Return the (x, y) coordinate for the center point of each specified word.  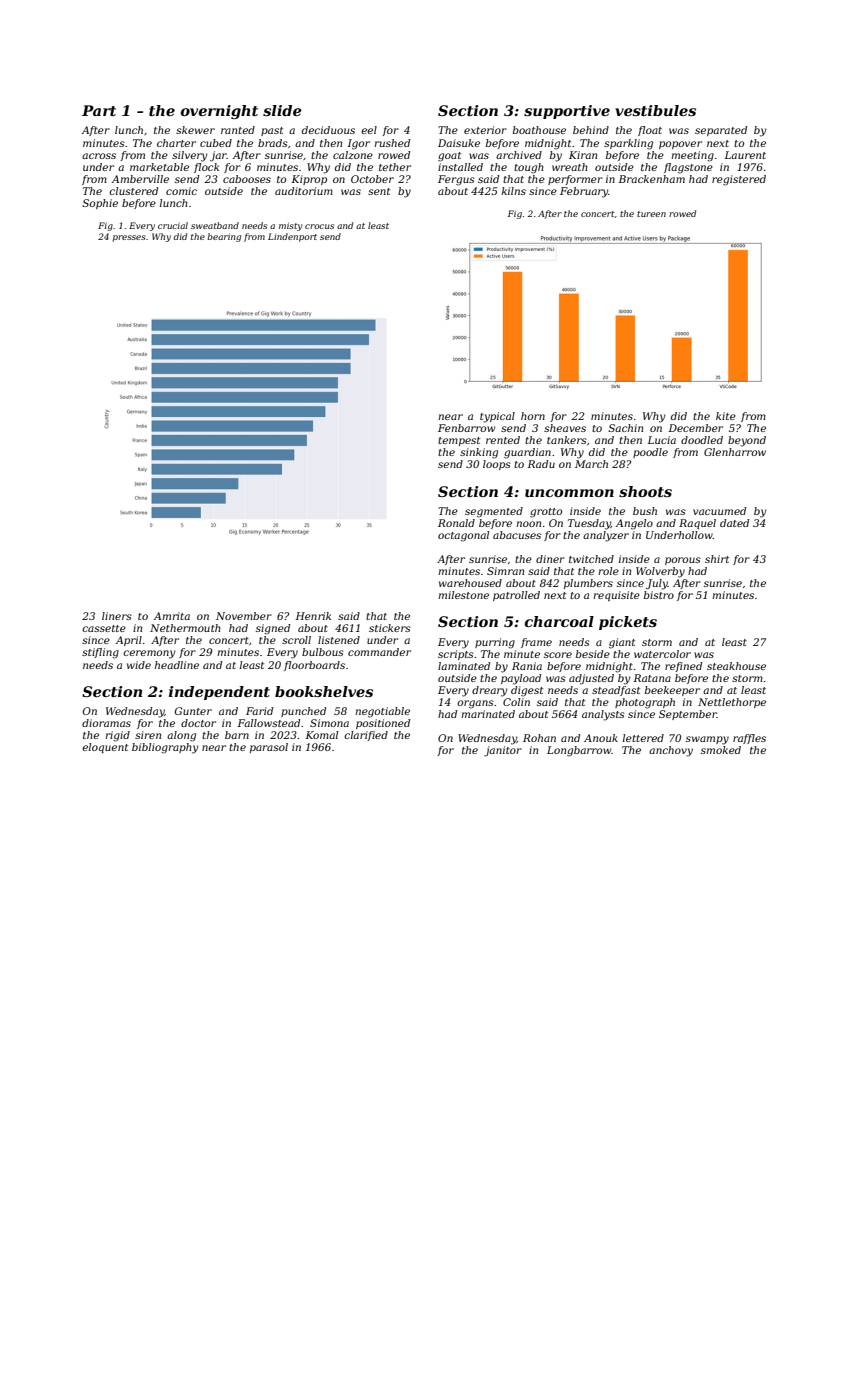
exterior (485, 130)
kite (726, 416)
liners (117, 616)
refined (683, 667)
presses (129, 238)
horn (533, 416)
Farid (259, 711)
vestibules (655, 110)
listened (339, 640)
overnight (219, 112)
